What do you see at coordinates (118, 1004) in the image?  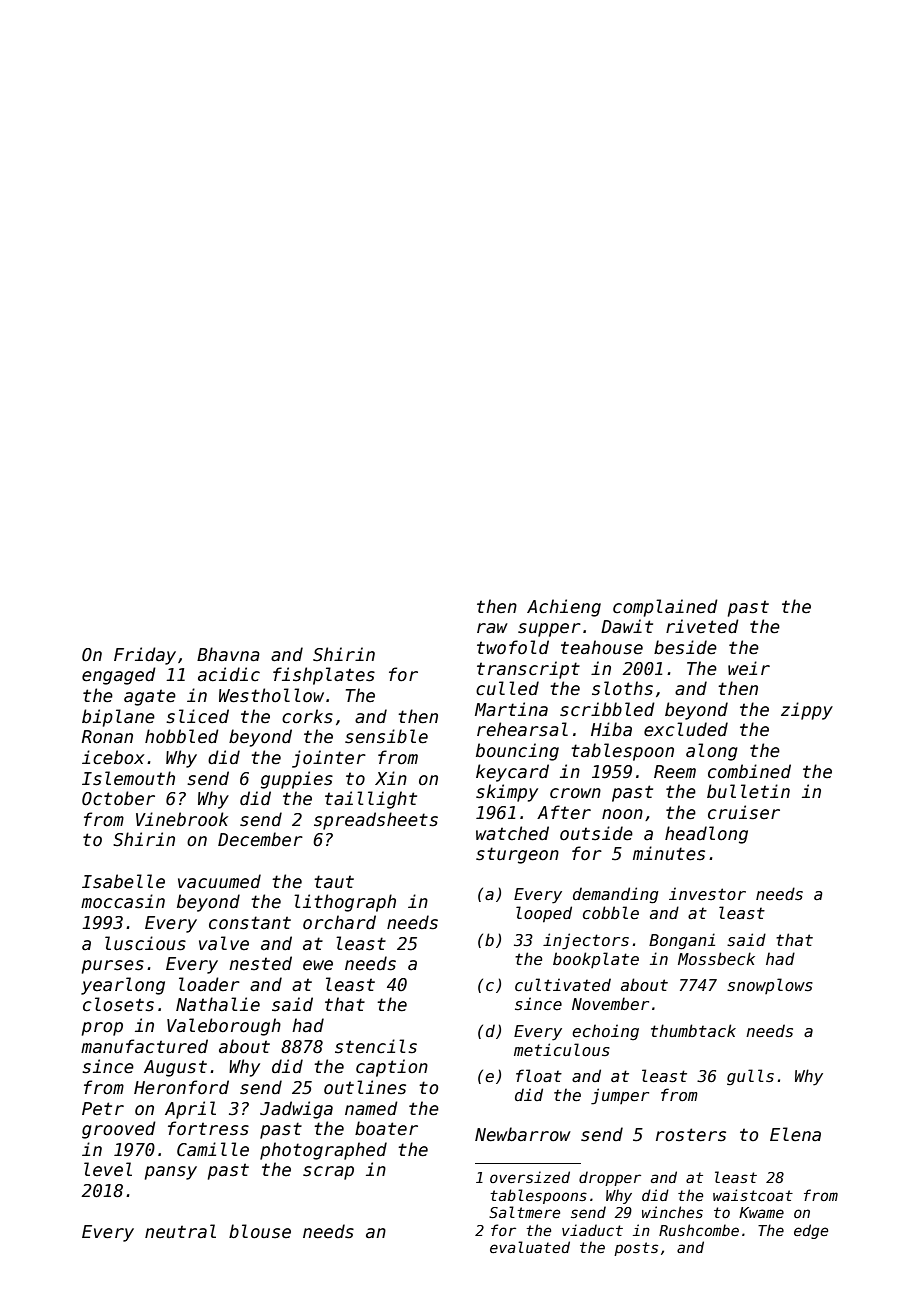 I see `closets` at bounding box center [118, 1004].
